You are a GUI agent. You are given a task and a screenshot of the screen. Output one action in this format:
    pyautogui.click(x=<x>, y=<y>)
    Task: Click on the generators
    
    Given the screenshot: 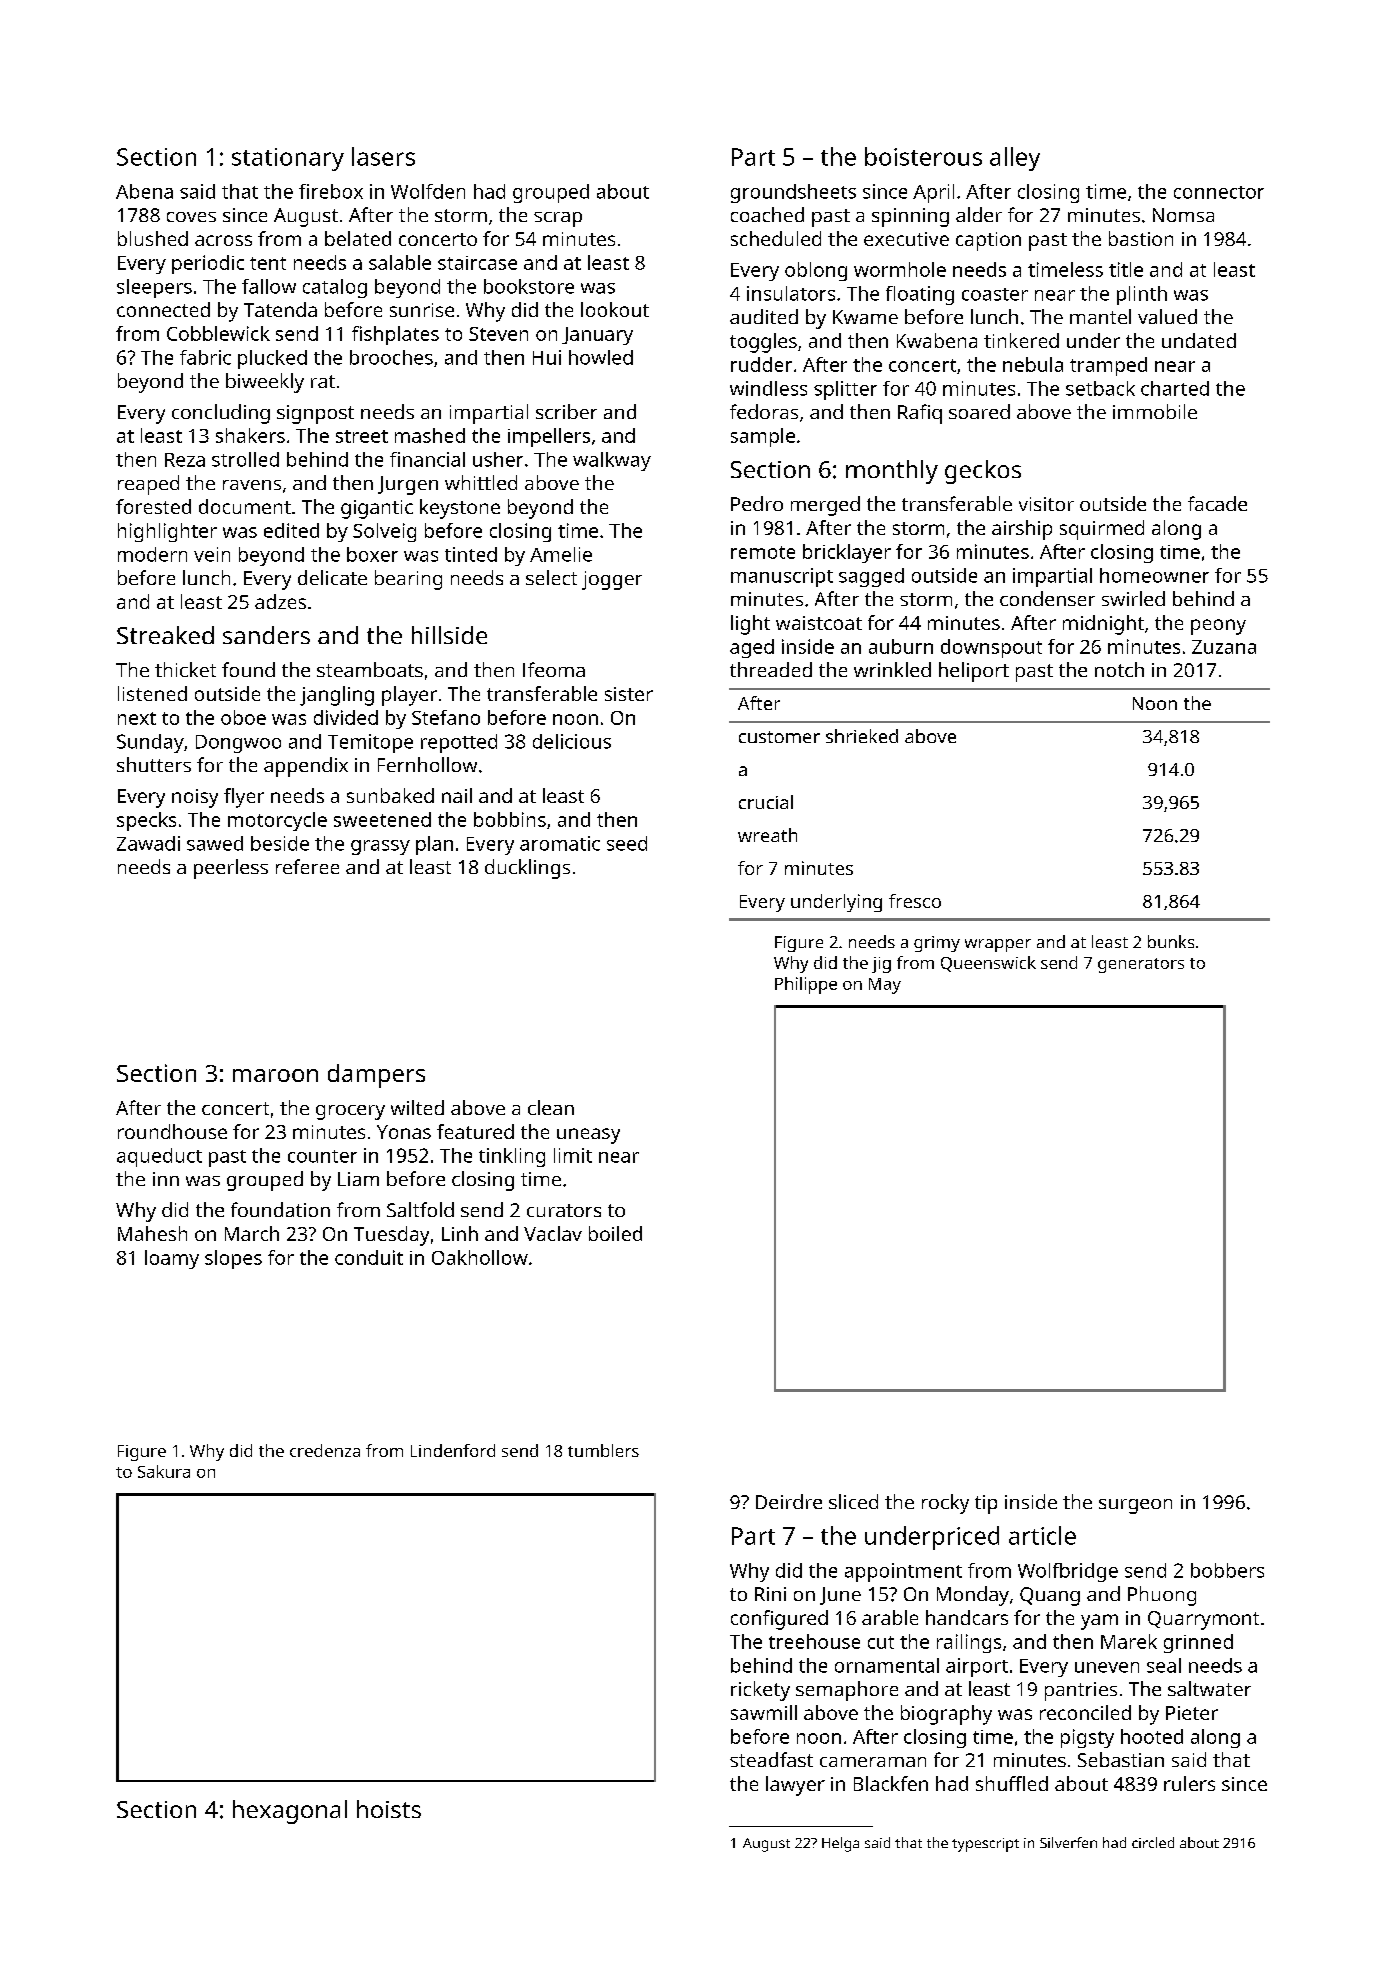 What is the action you would take?
    pyautogui.click(x=1141, y=965)
